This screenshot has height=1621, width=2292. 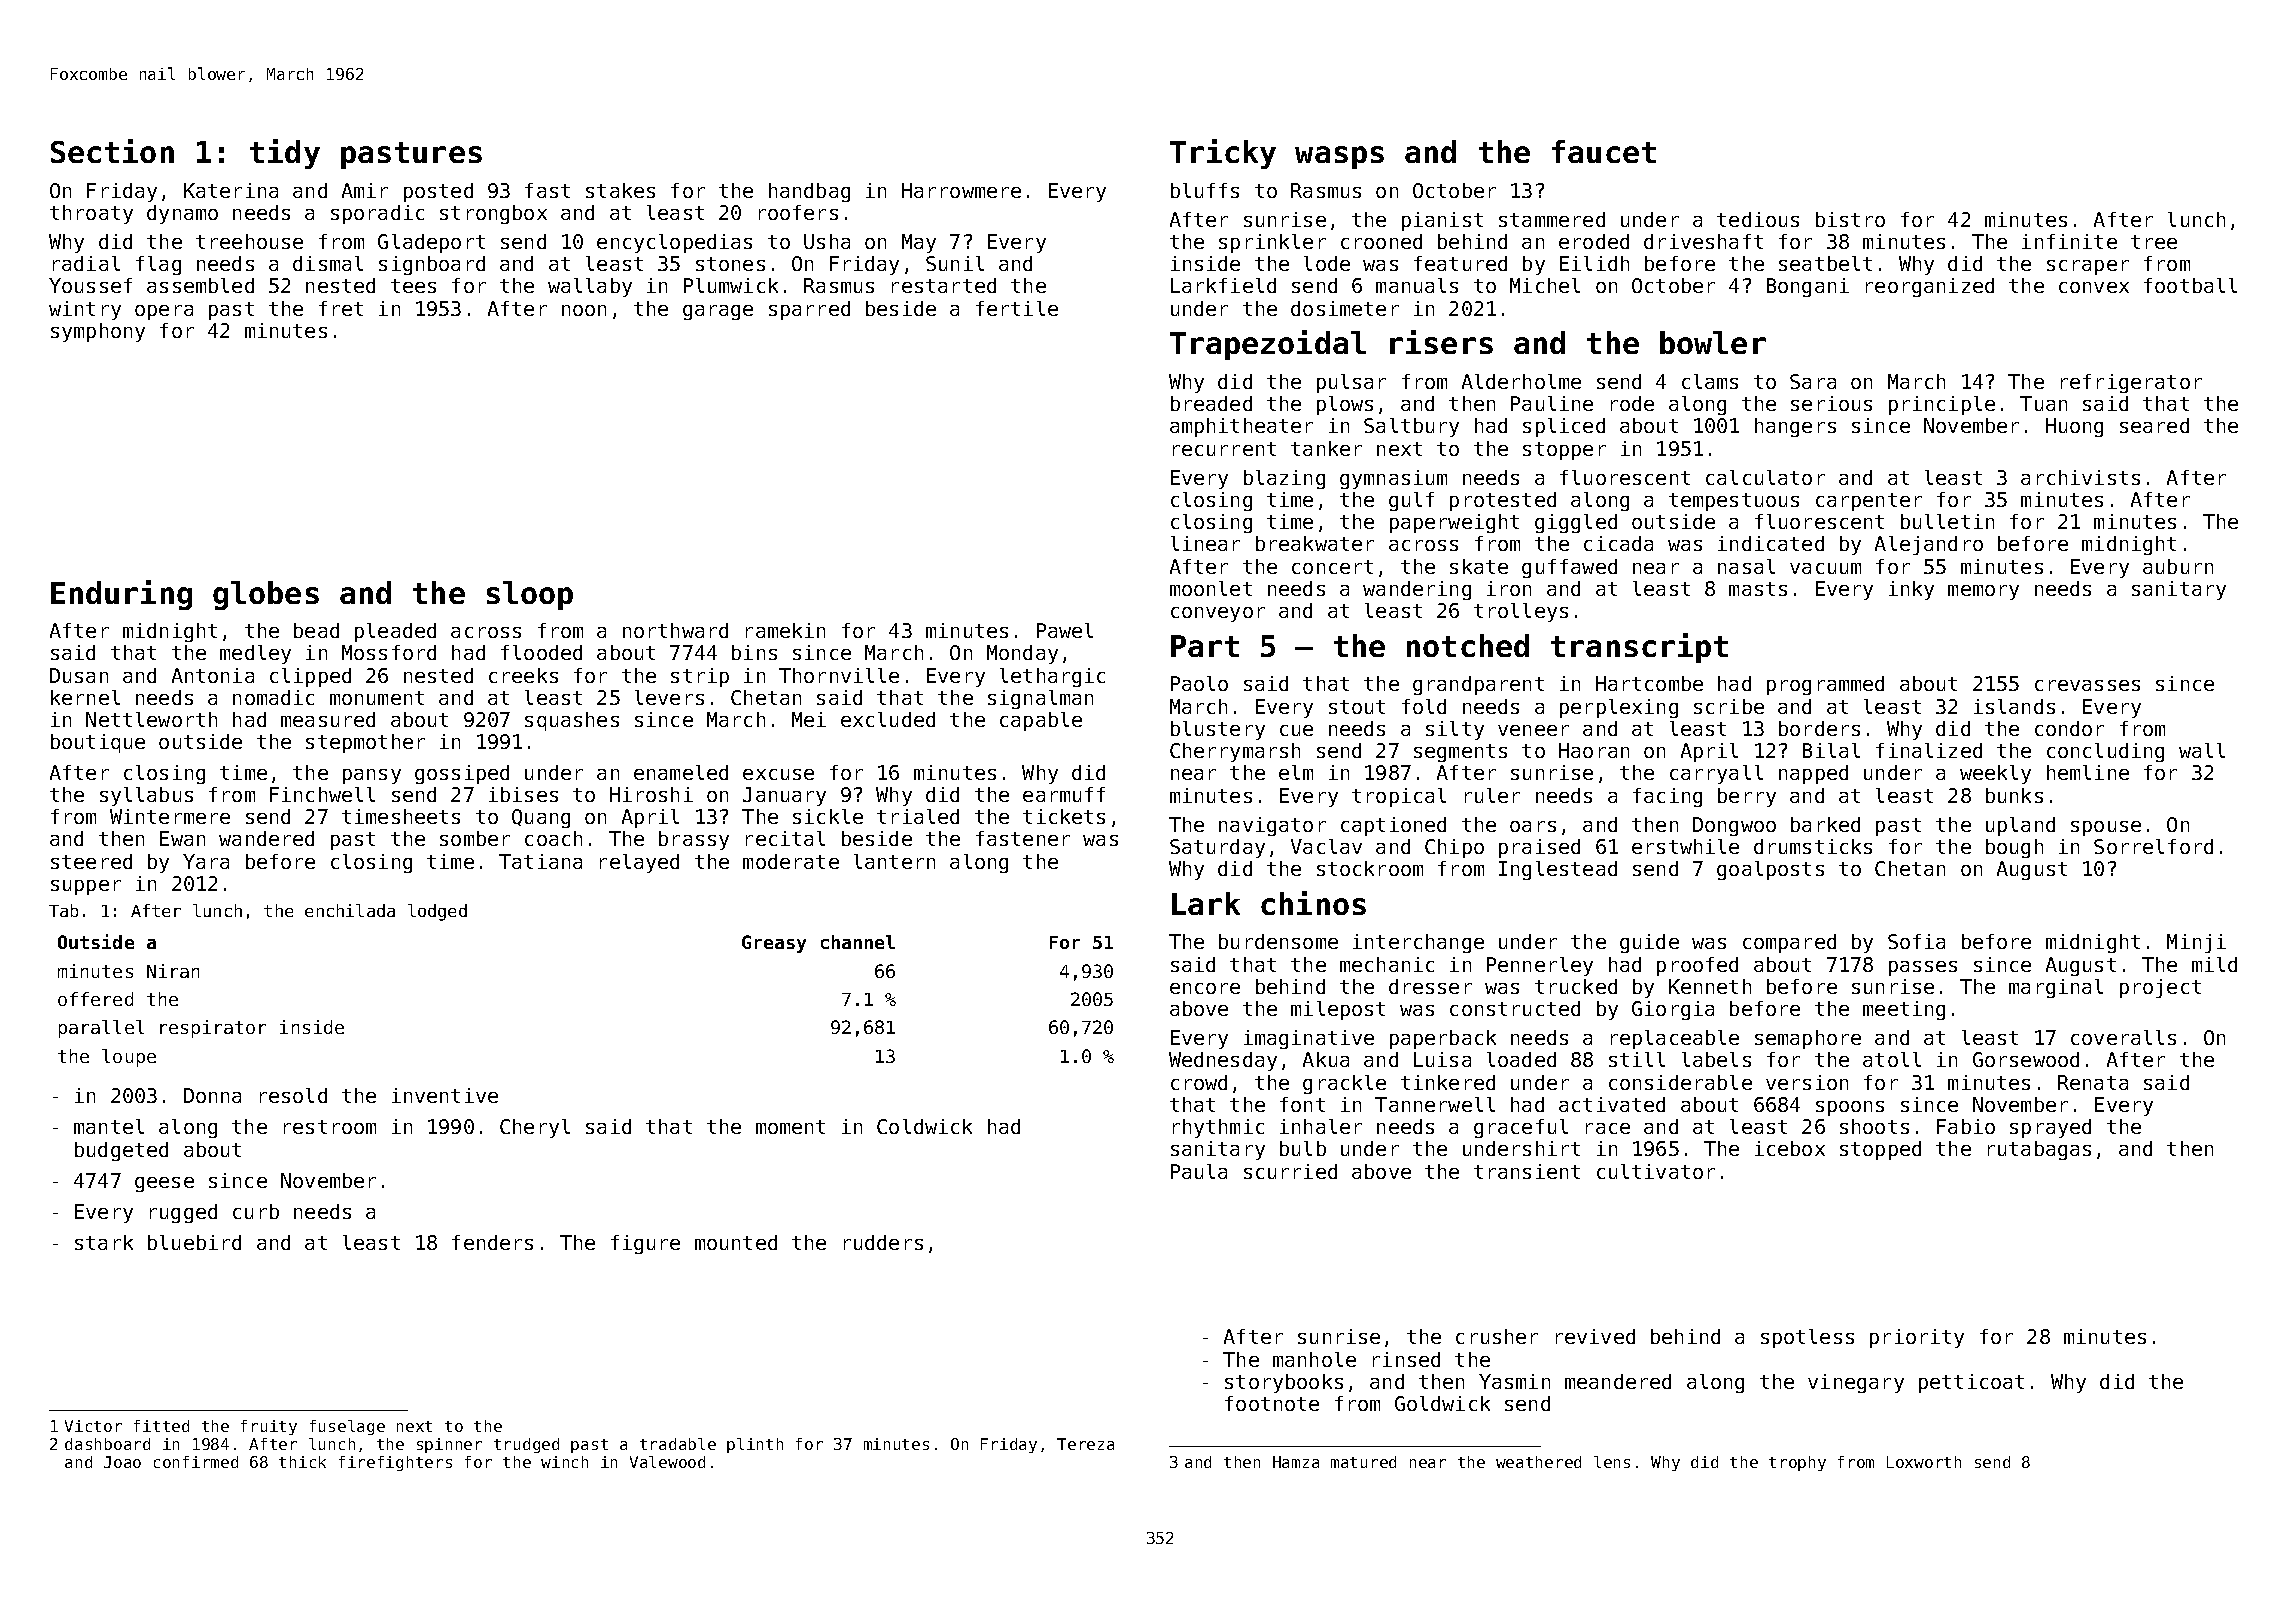 I want to click on Pennerley, so click(x=1540, y=966).
